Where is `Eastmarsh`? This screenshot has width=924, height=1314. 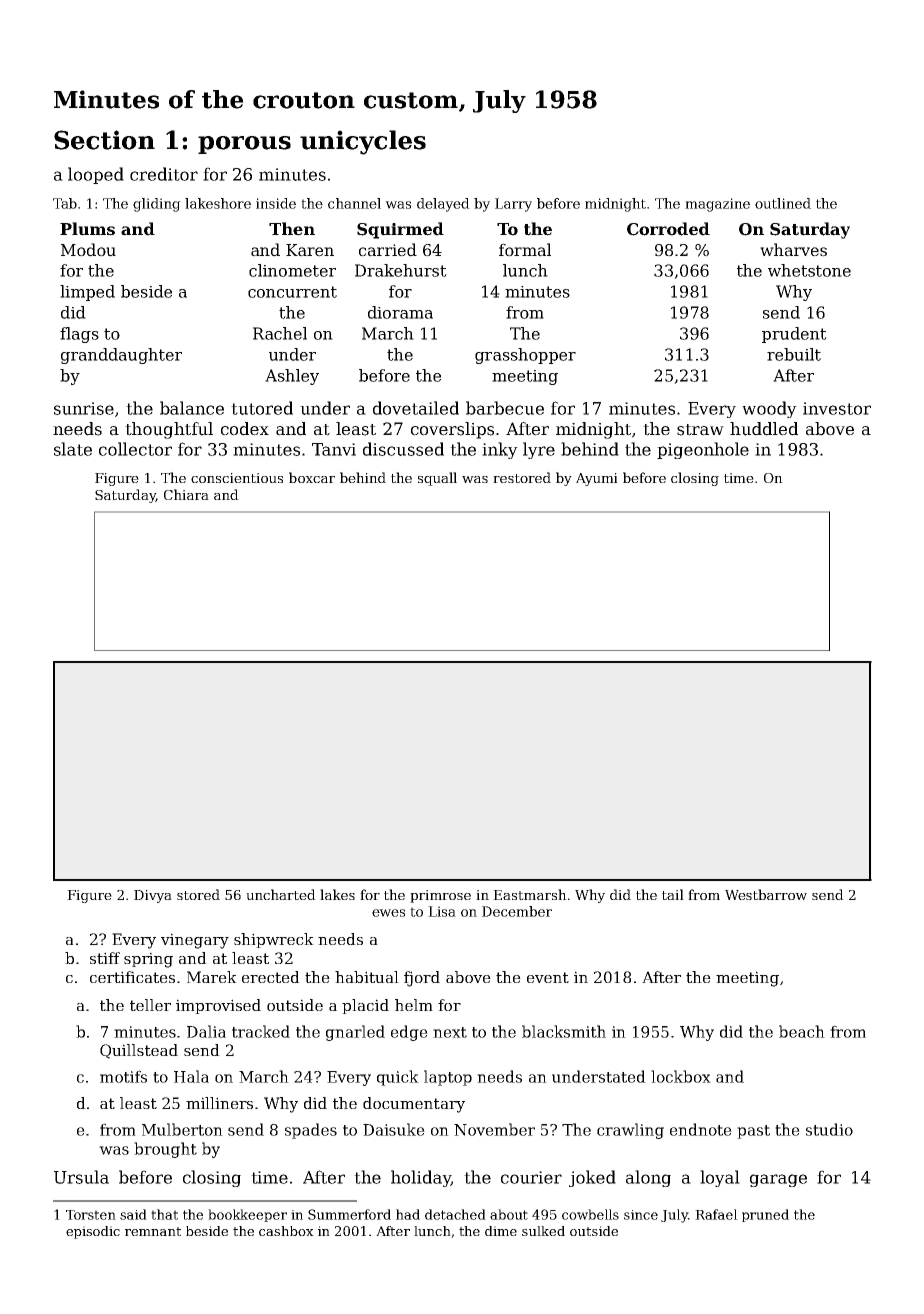 Eastmarsh is located at coordinates (530, 894).
